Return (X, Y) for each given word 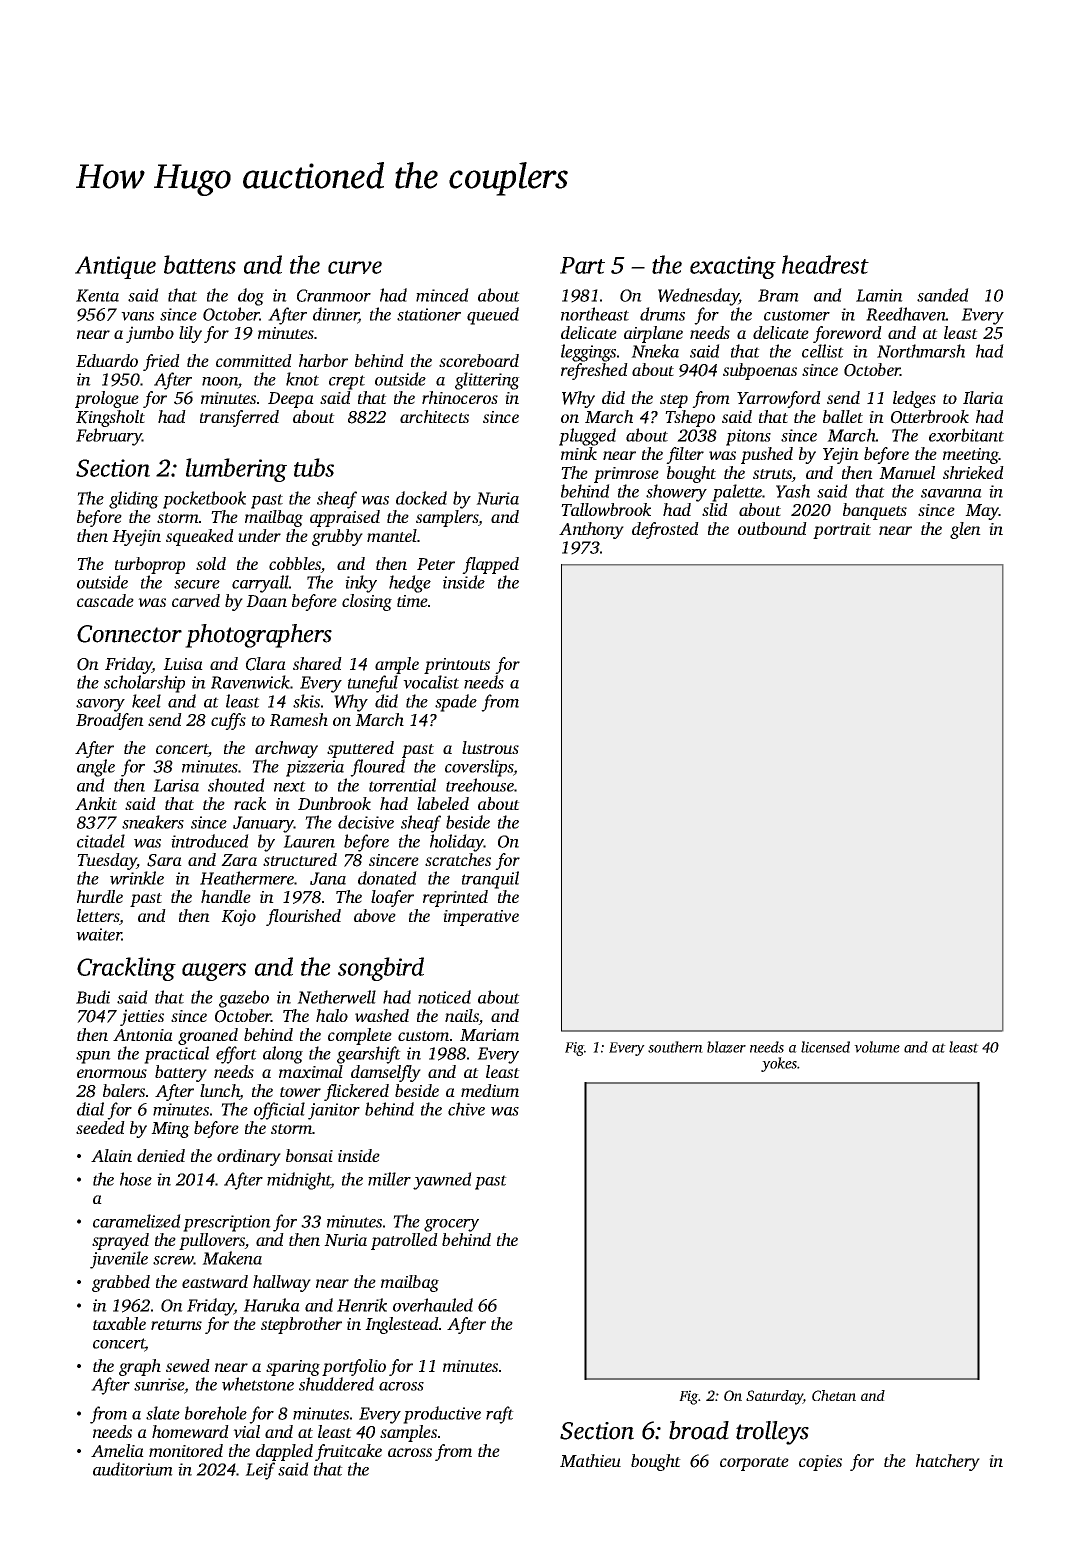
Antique (115, 267)
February (109, 437)
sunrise (159, 1384)
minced (442, 295)
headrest (825, 264)
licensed (825, 1047)
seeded (100, 1127)
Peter (436, 564)
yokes (779, 1064)
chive (466, 1109)
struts (772, 475)
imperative (481, 918)
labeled (443, 803)
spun (93, 1057)
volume (877, 1047)
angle (96, 768)
